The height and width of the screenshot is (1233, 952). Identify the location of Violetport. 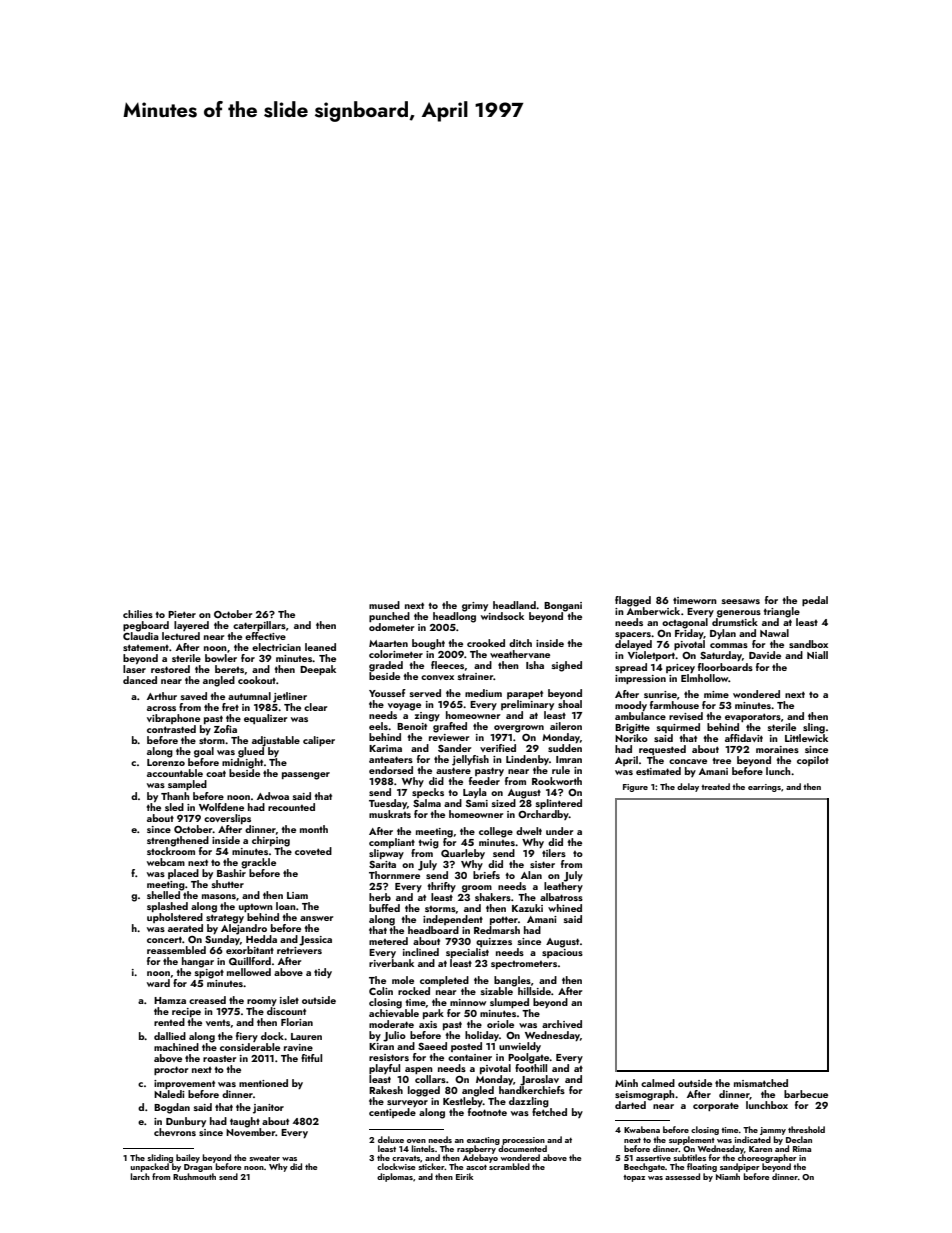
(652, 656).
